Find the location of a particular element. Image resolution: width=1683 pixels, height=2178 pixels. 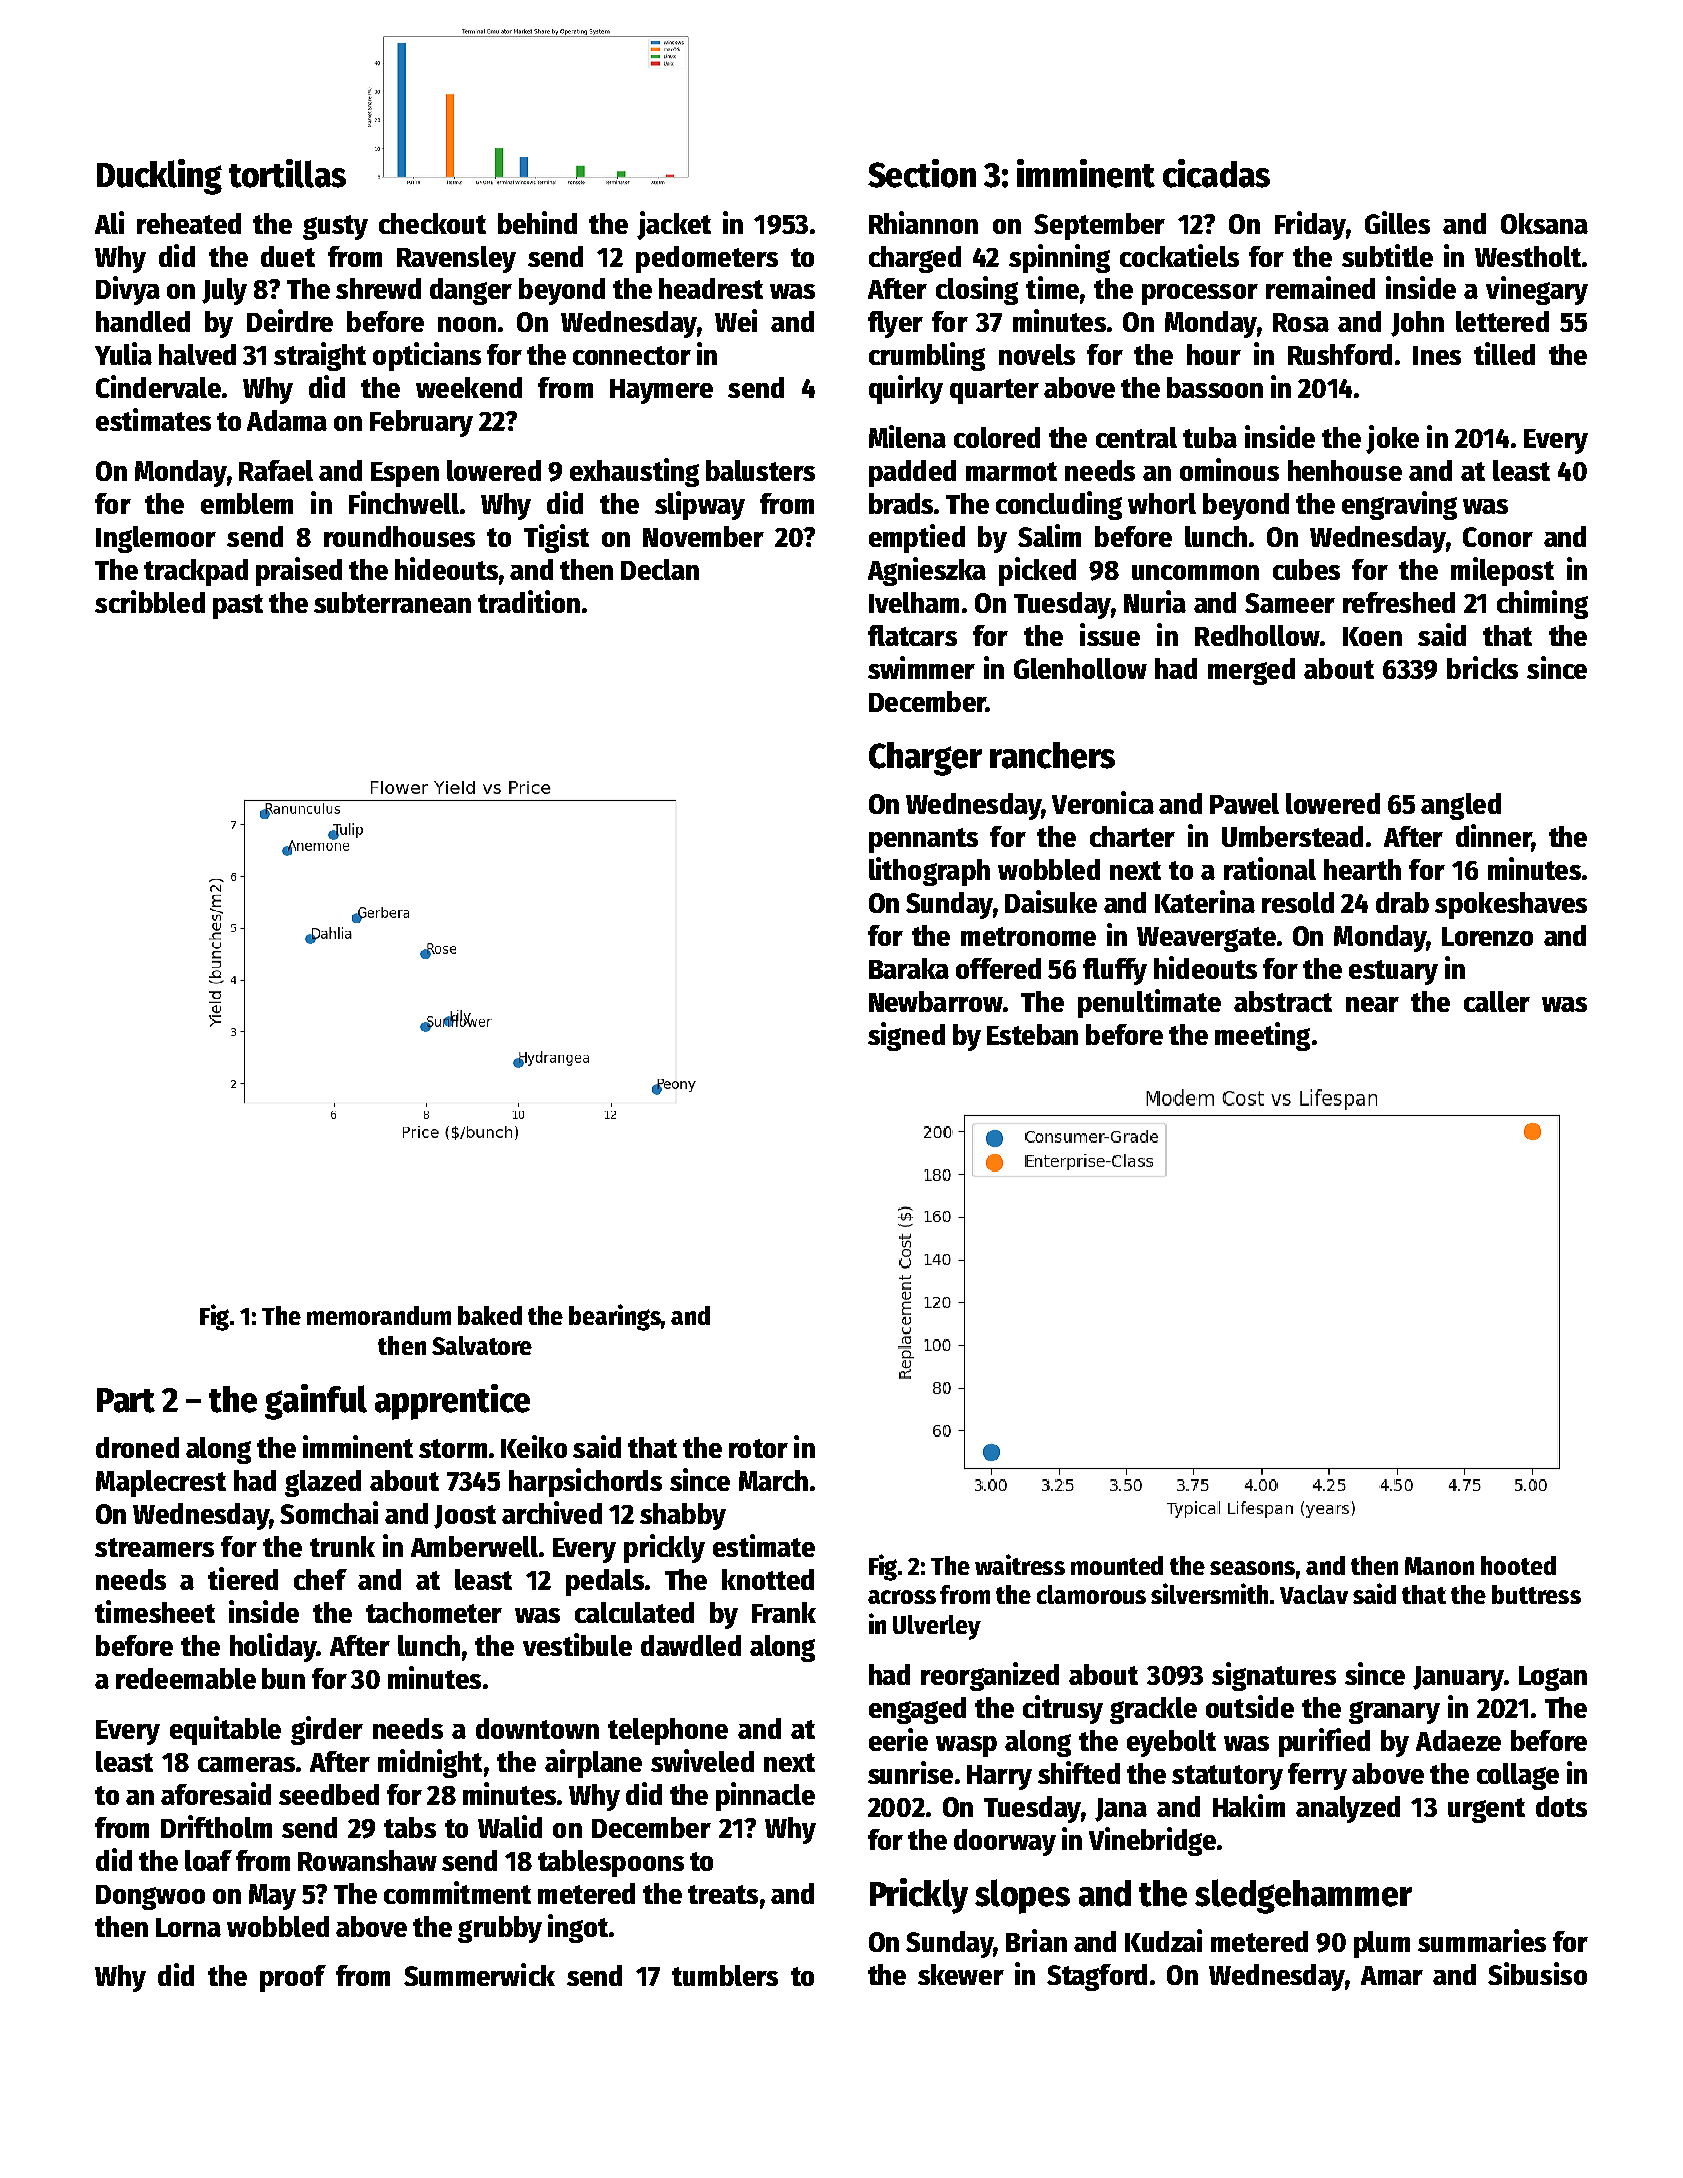

Duckling is located at coordinates (159, 177).
